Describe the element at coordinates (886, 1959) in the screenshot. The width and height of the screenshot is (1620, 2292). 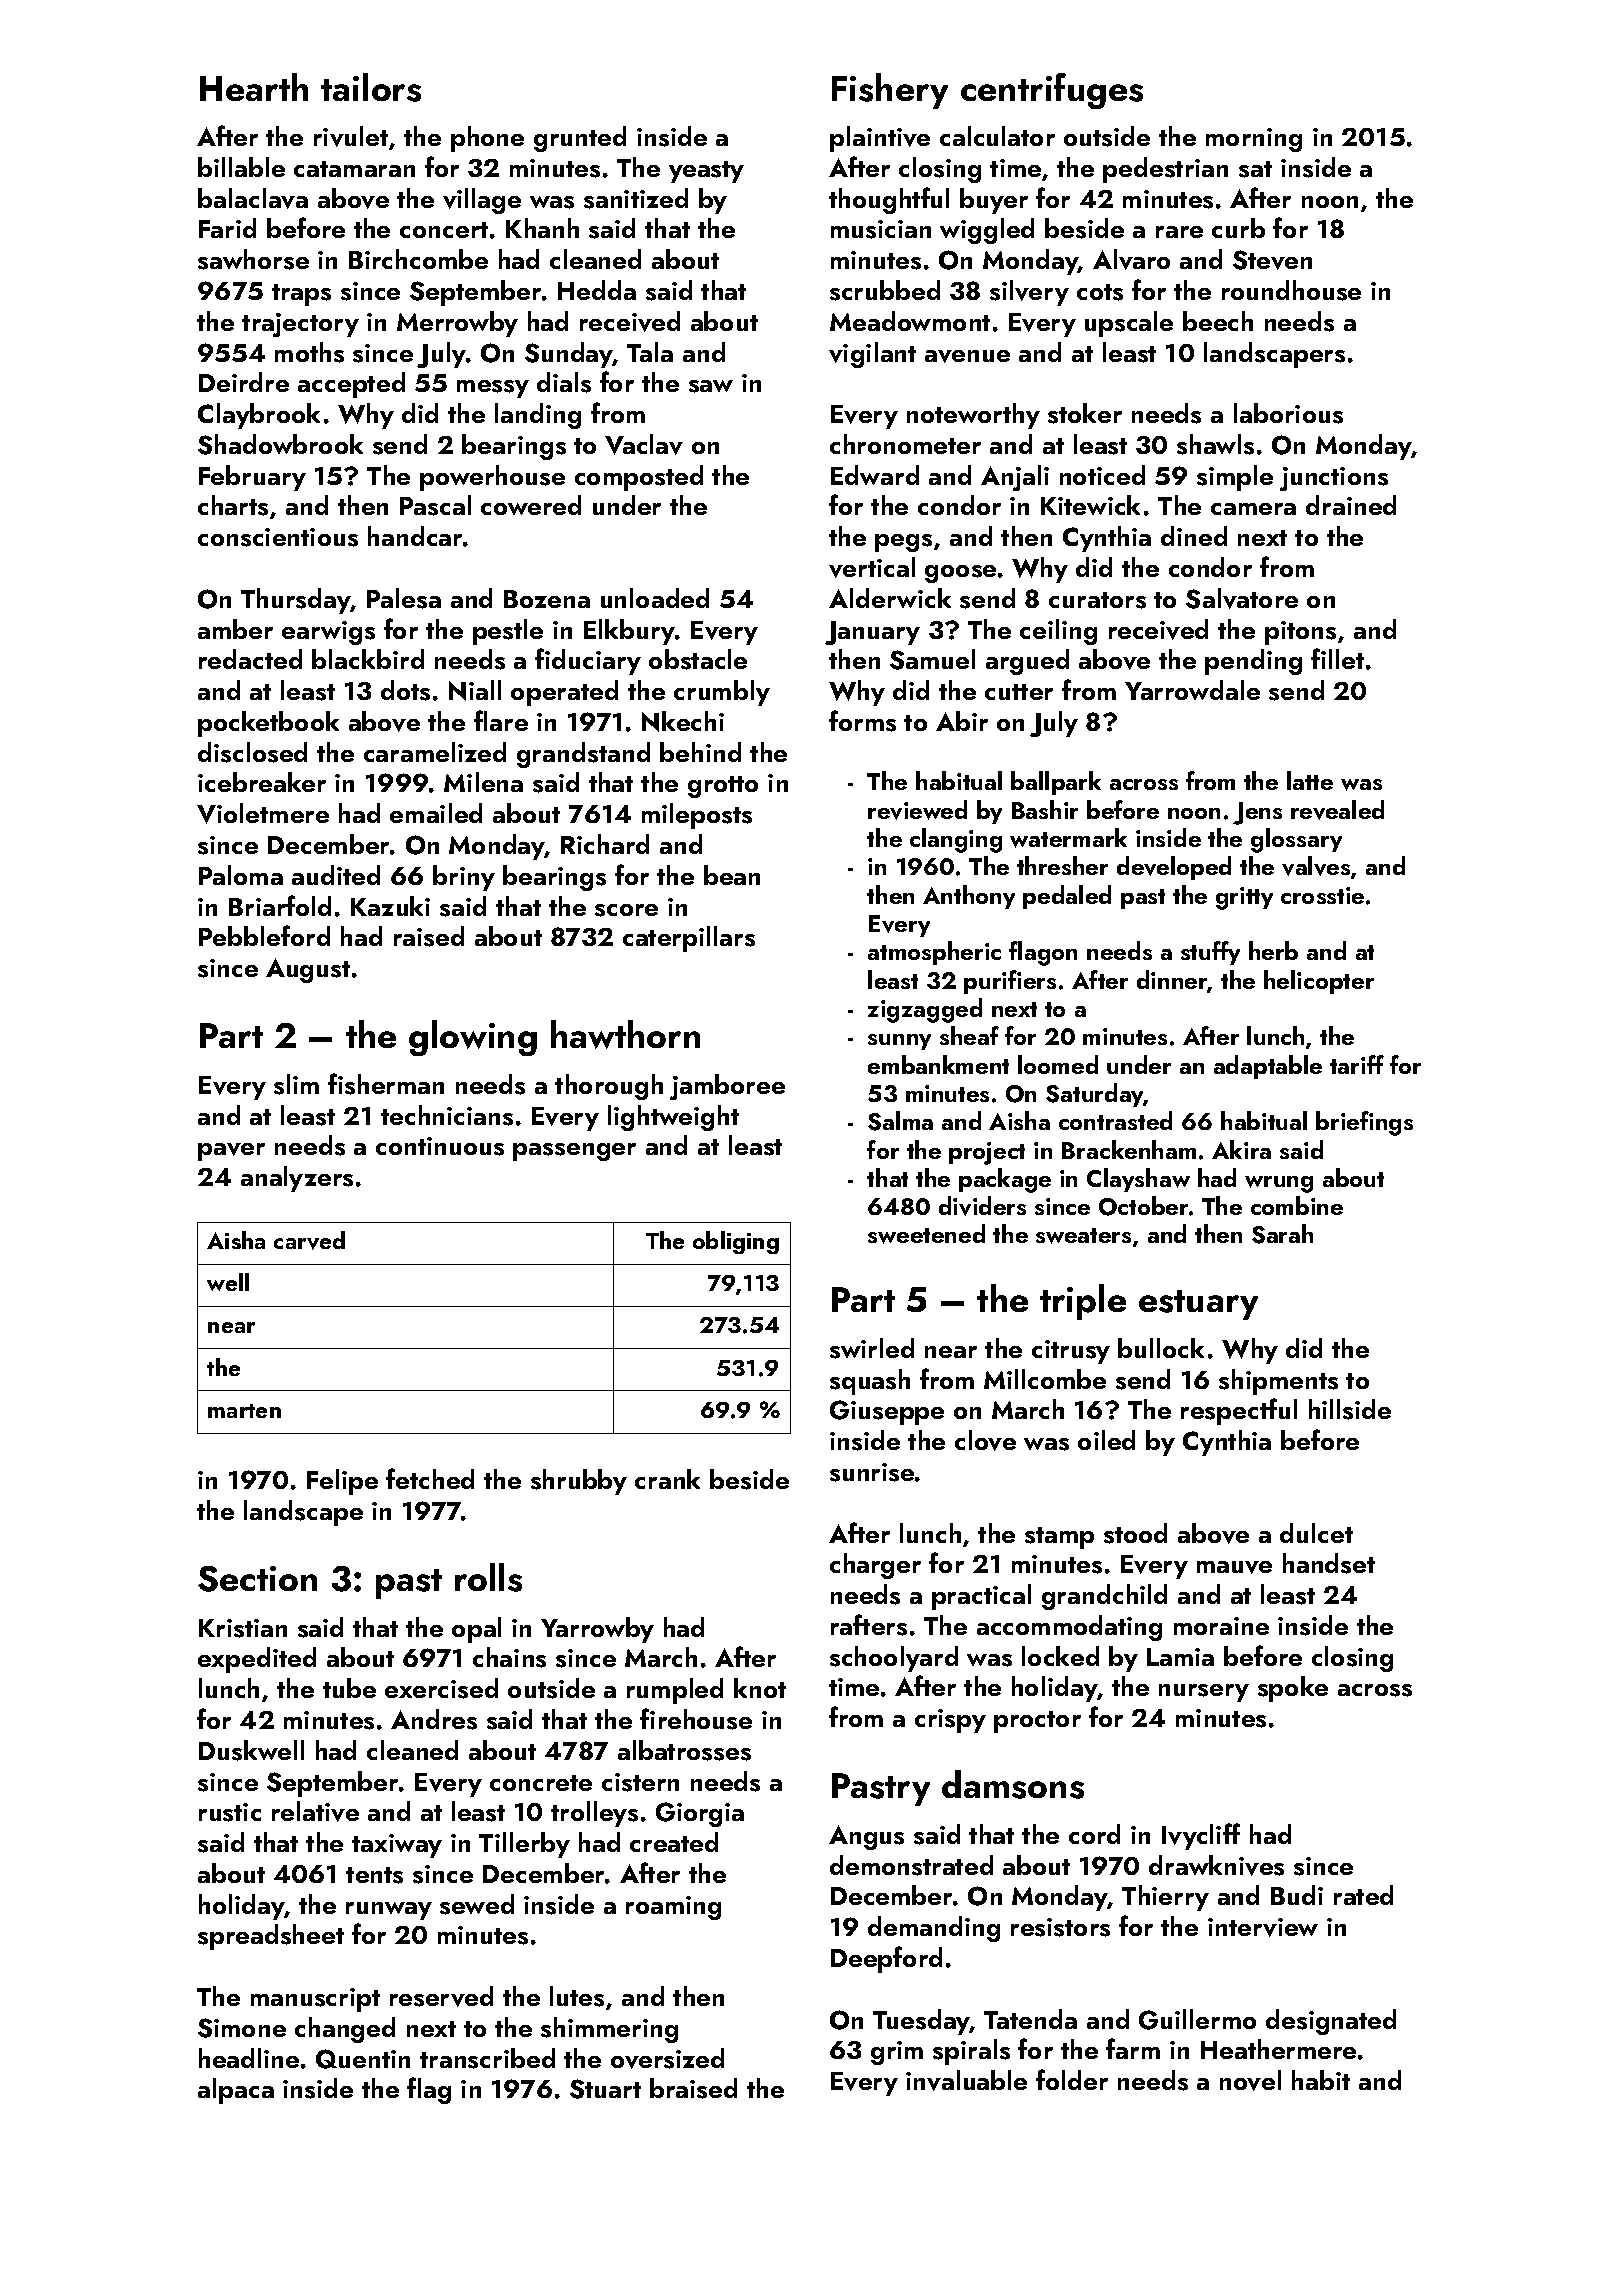
I see `Deepford` at that location.
